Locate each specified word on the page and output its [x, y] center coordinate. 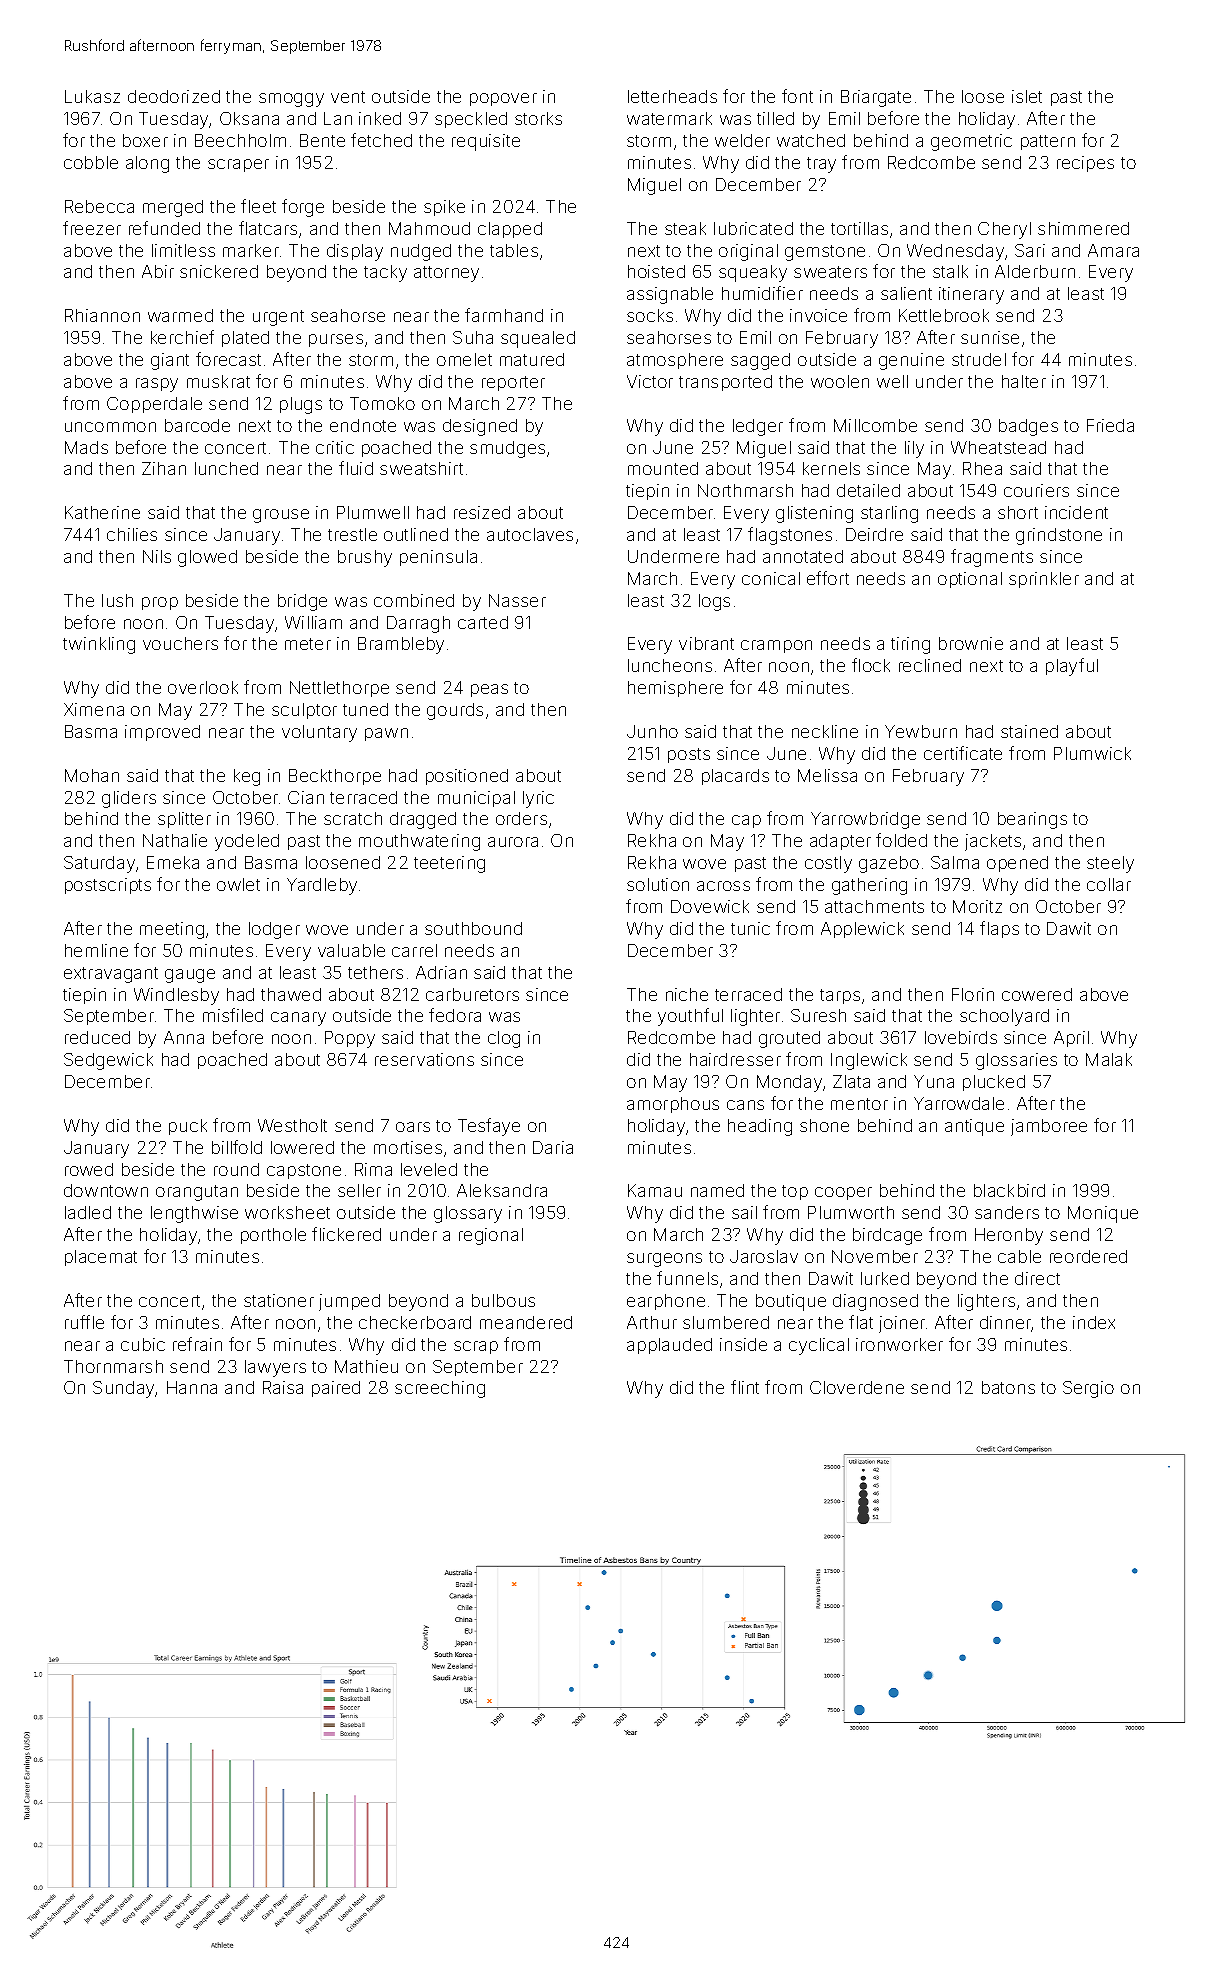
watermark [669, 118]
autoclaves [530, 534]
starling [889, 514]
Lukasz [92, 96]
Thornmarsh [113, 1366]
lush [117, 600]
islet [1027, 96]
